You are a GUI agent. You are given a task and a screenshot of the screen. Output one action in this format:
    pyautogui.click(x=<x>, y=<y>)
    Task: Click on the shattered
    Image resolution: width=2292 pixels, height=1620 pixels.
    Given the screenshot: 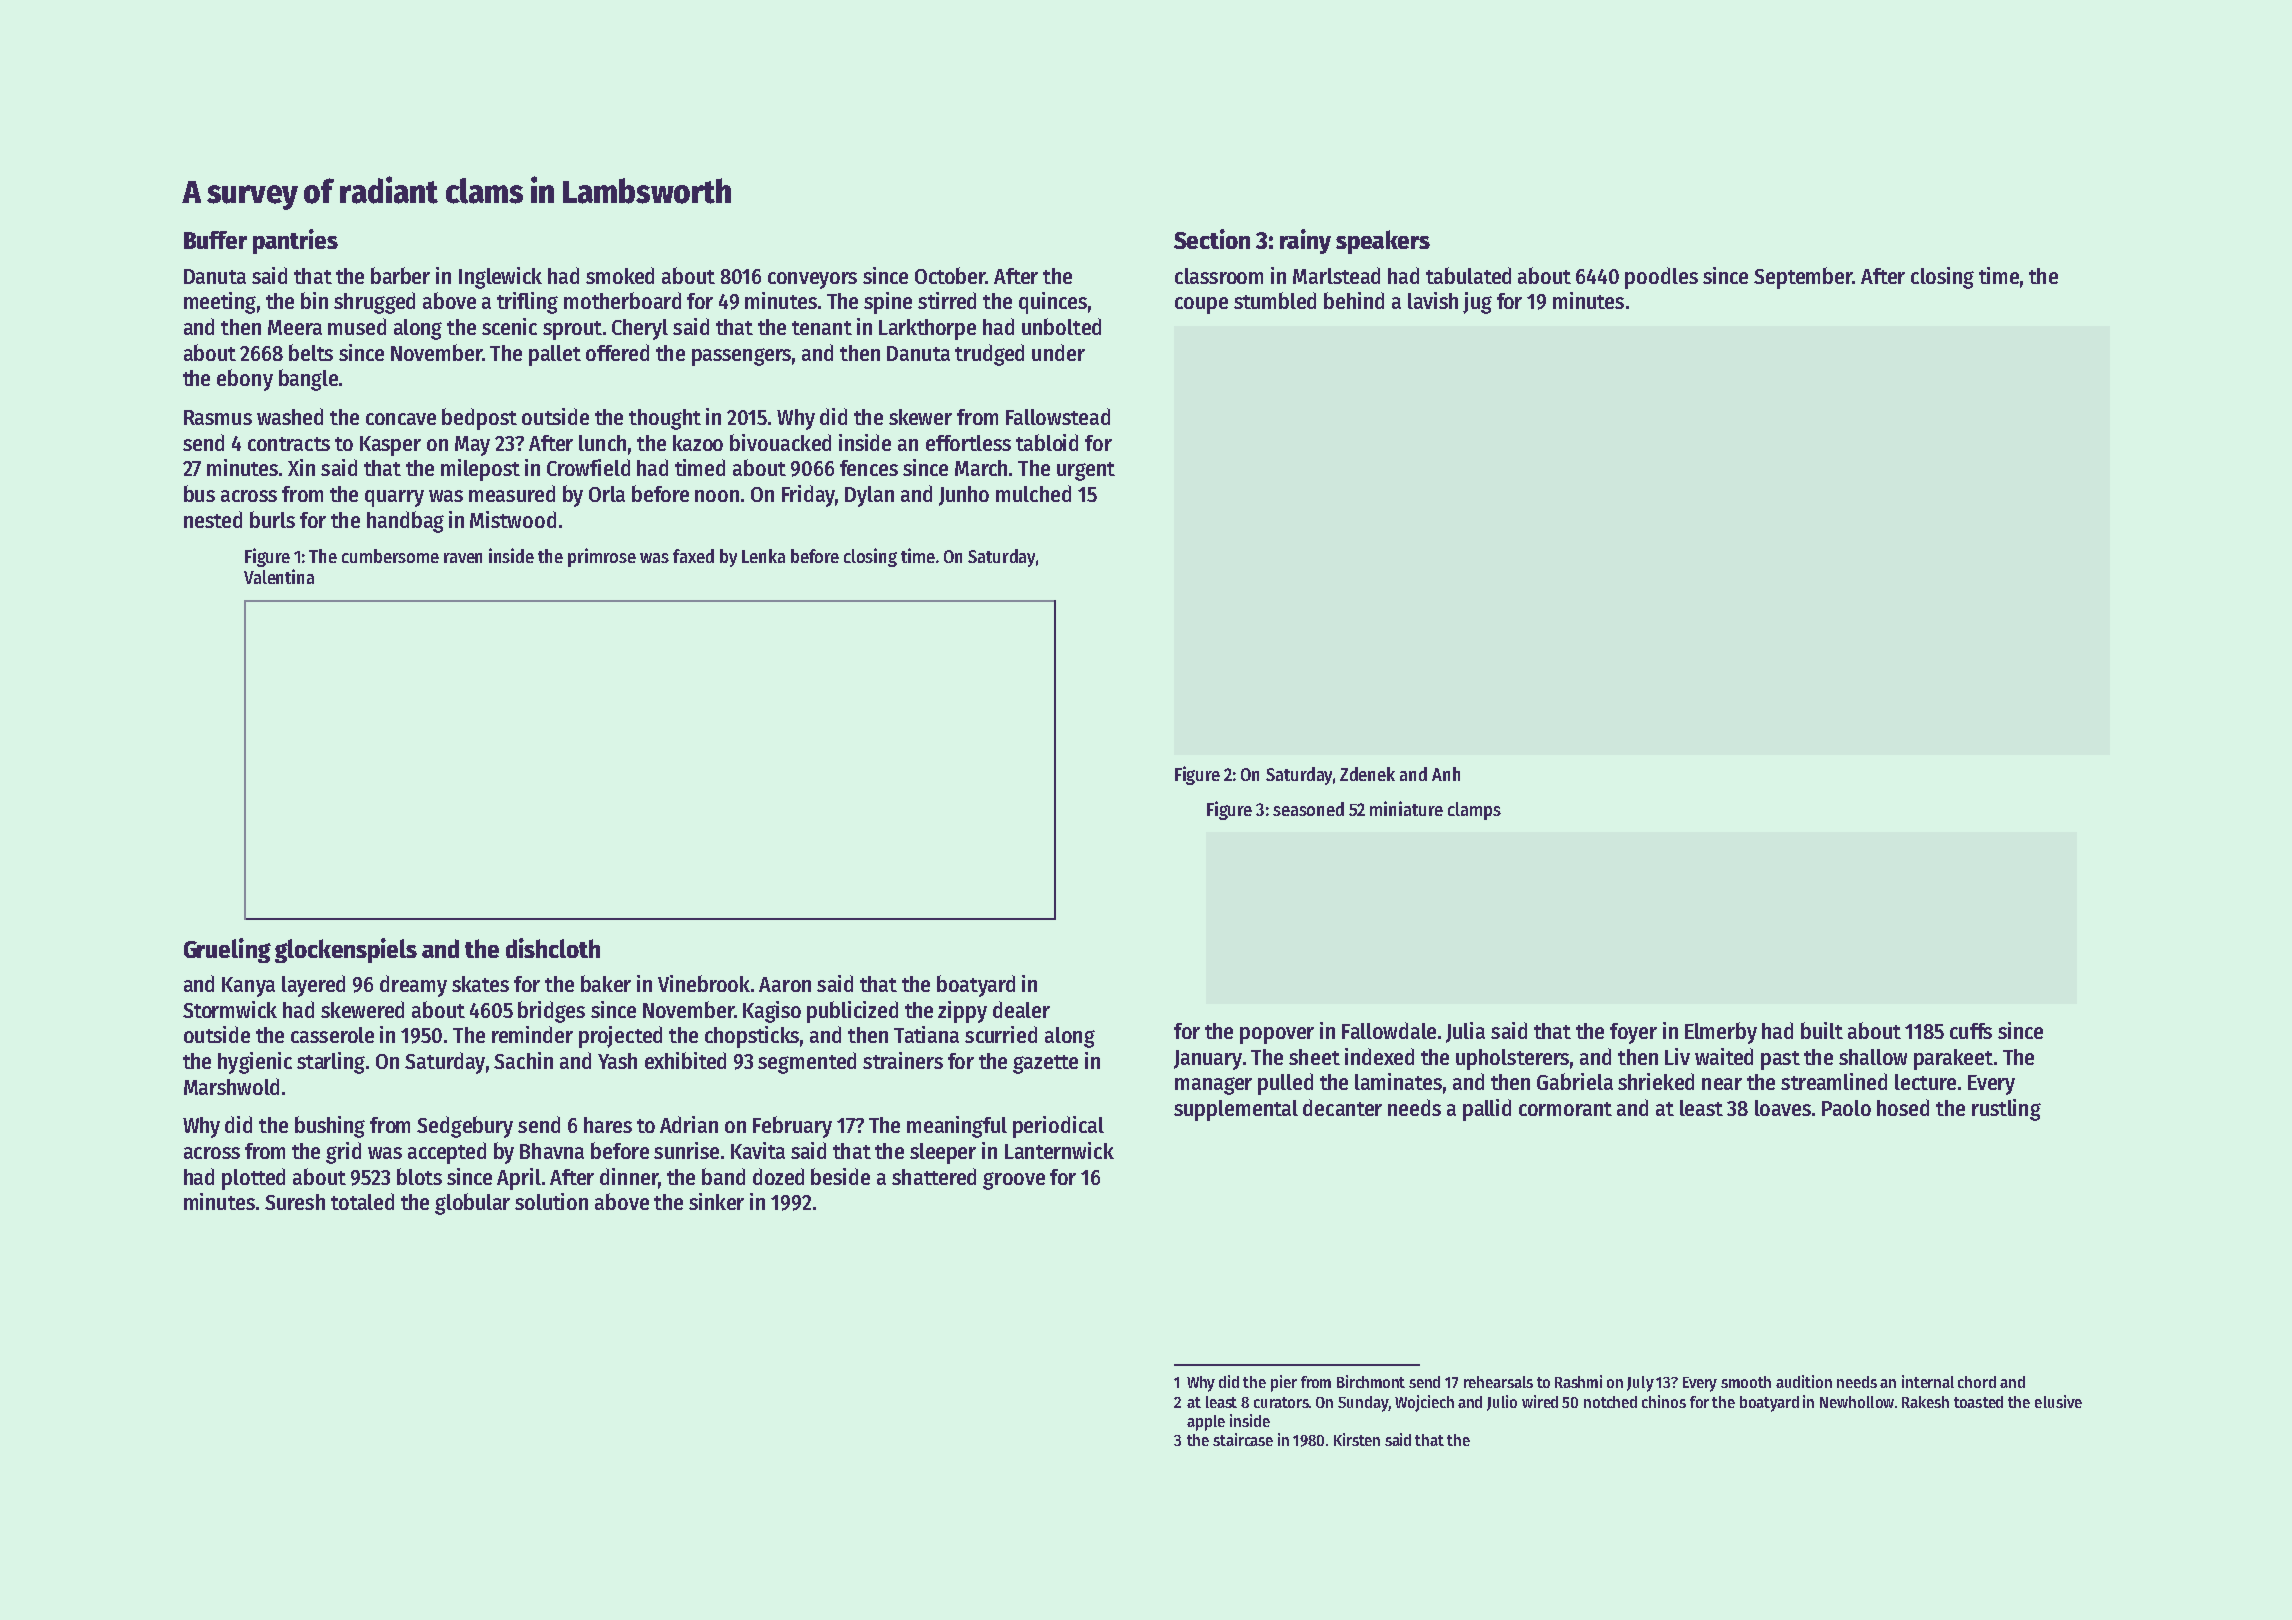 What is the action you would take?
    pyautogui.click(x=934, y=1176)
